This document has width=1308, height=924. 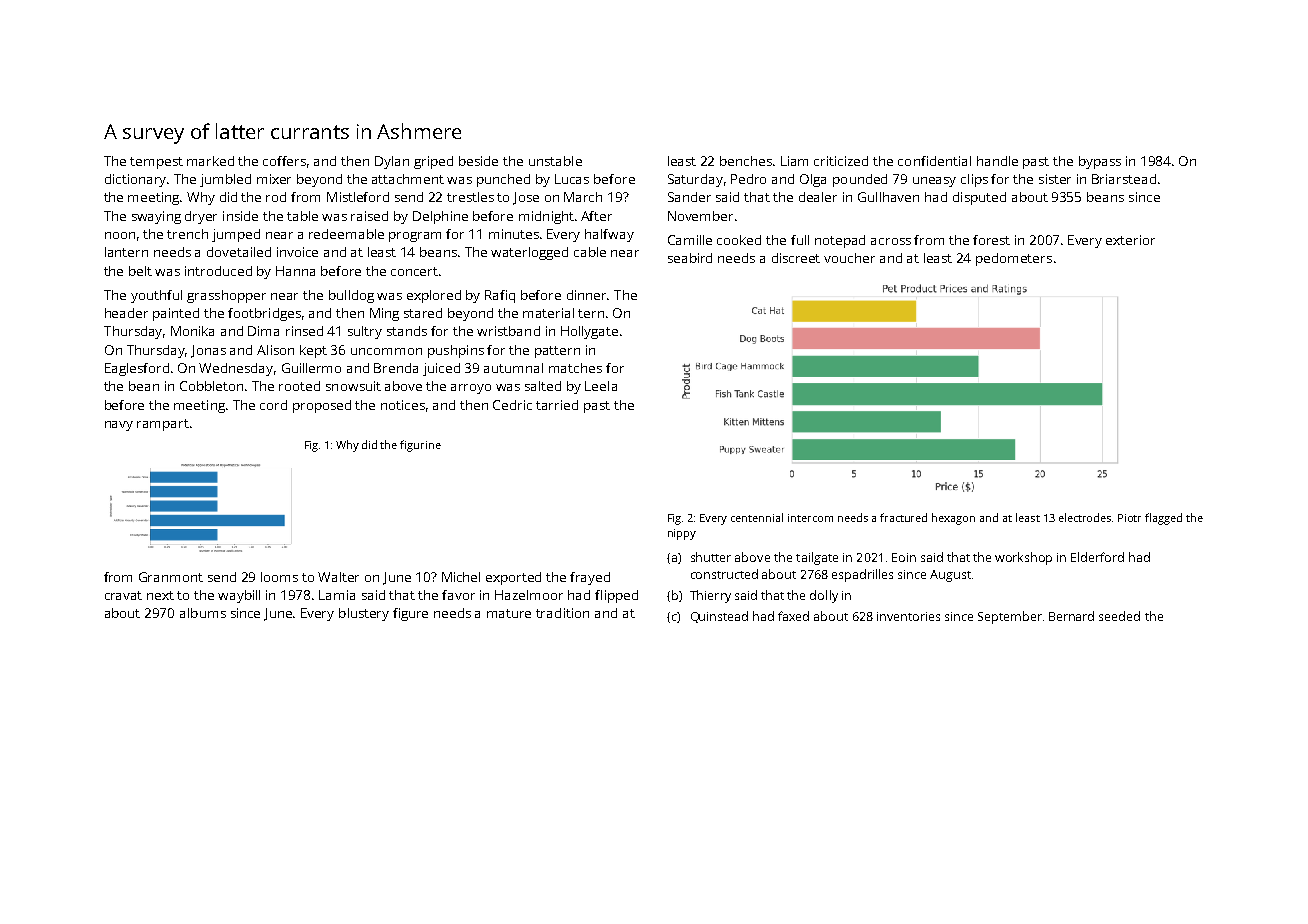 I want to click on Walter, so click(x=338, y=577).
